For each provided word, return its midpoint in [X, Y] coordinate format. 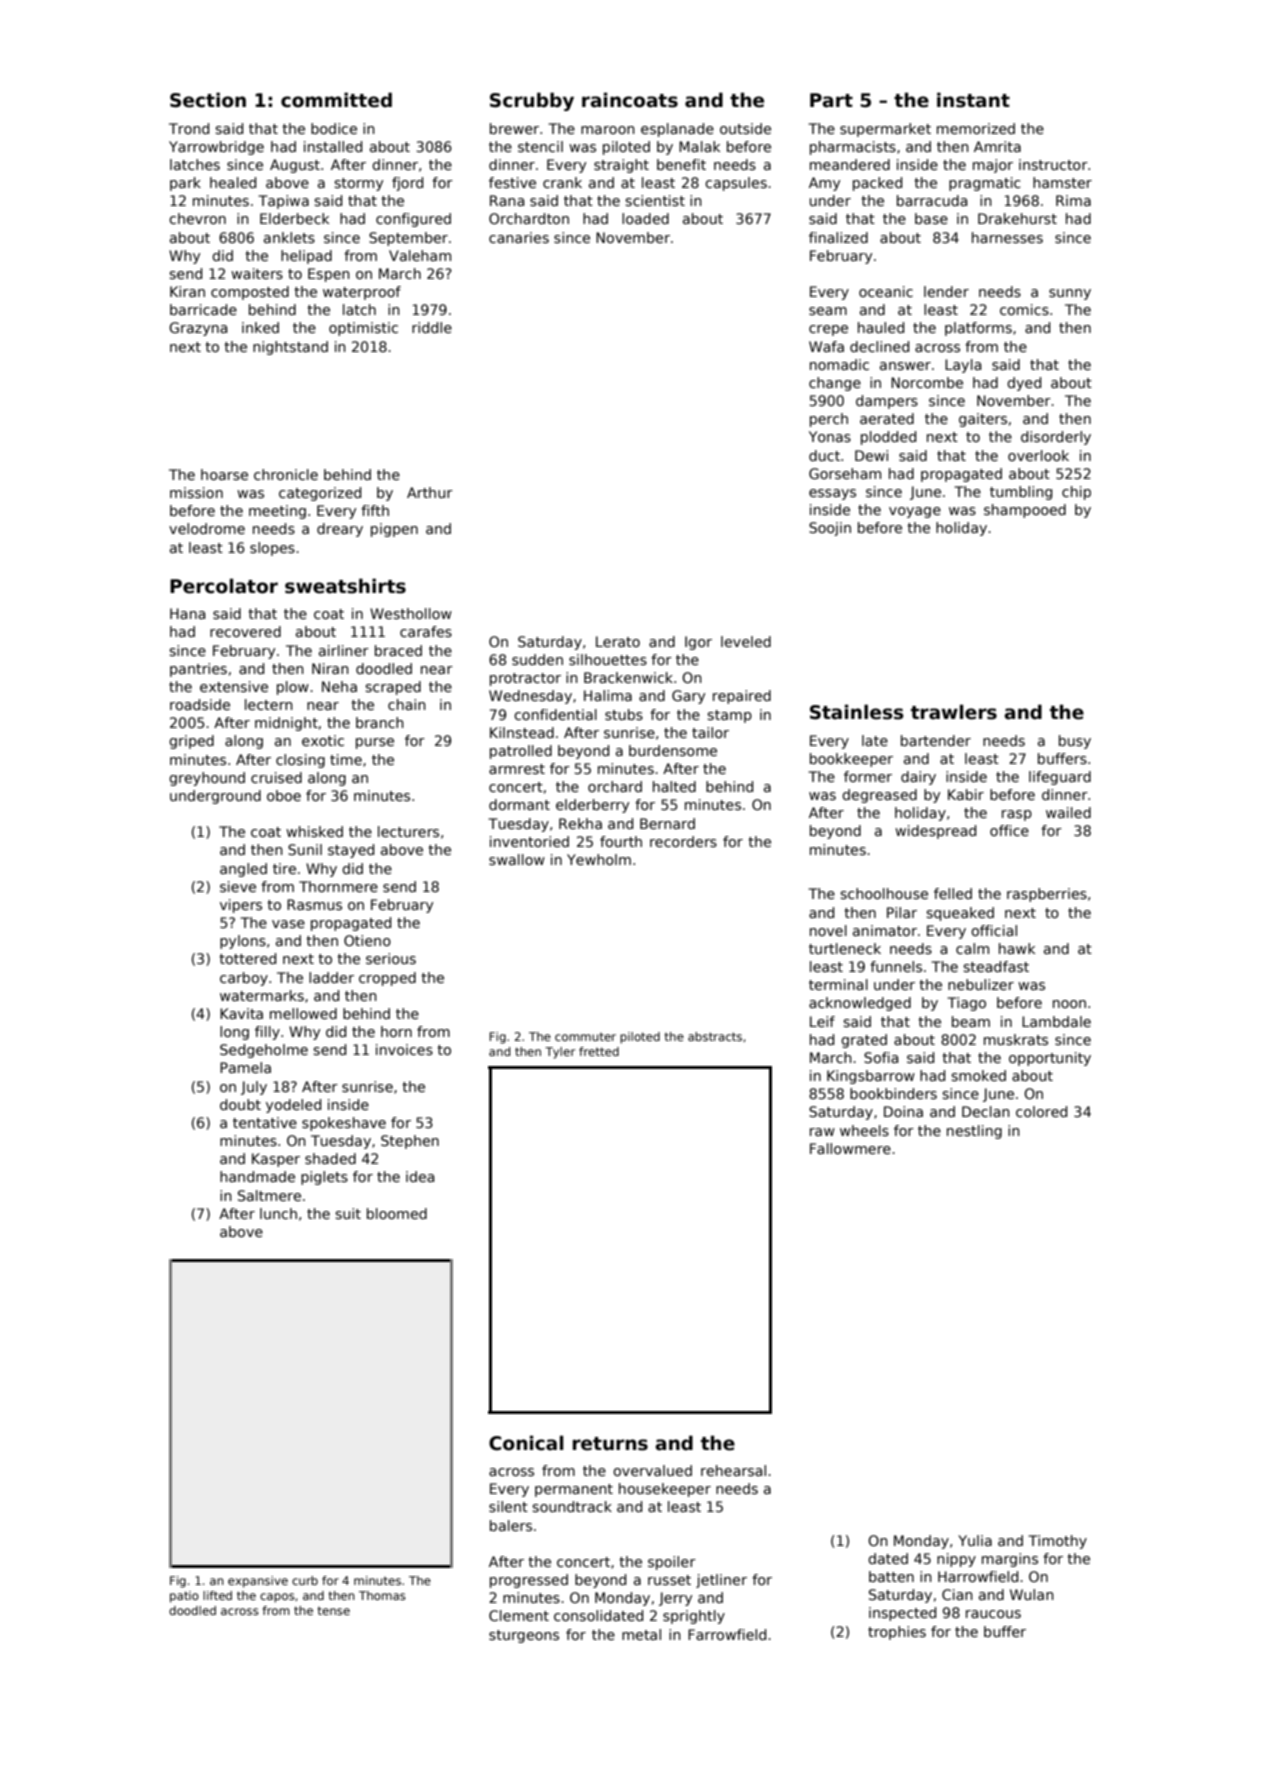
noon [1069, 1004]
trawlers [954, 712]
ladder [331, 977]
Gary [688, 697]
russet [669, 1580]
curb [305, 1580]
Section [208, 100]
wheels [864, 1130]
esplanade [677, 130]
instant [973, 100]
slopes [272, 549]
